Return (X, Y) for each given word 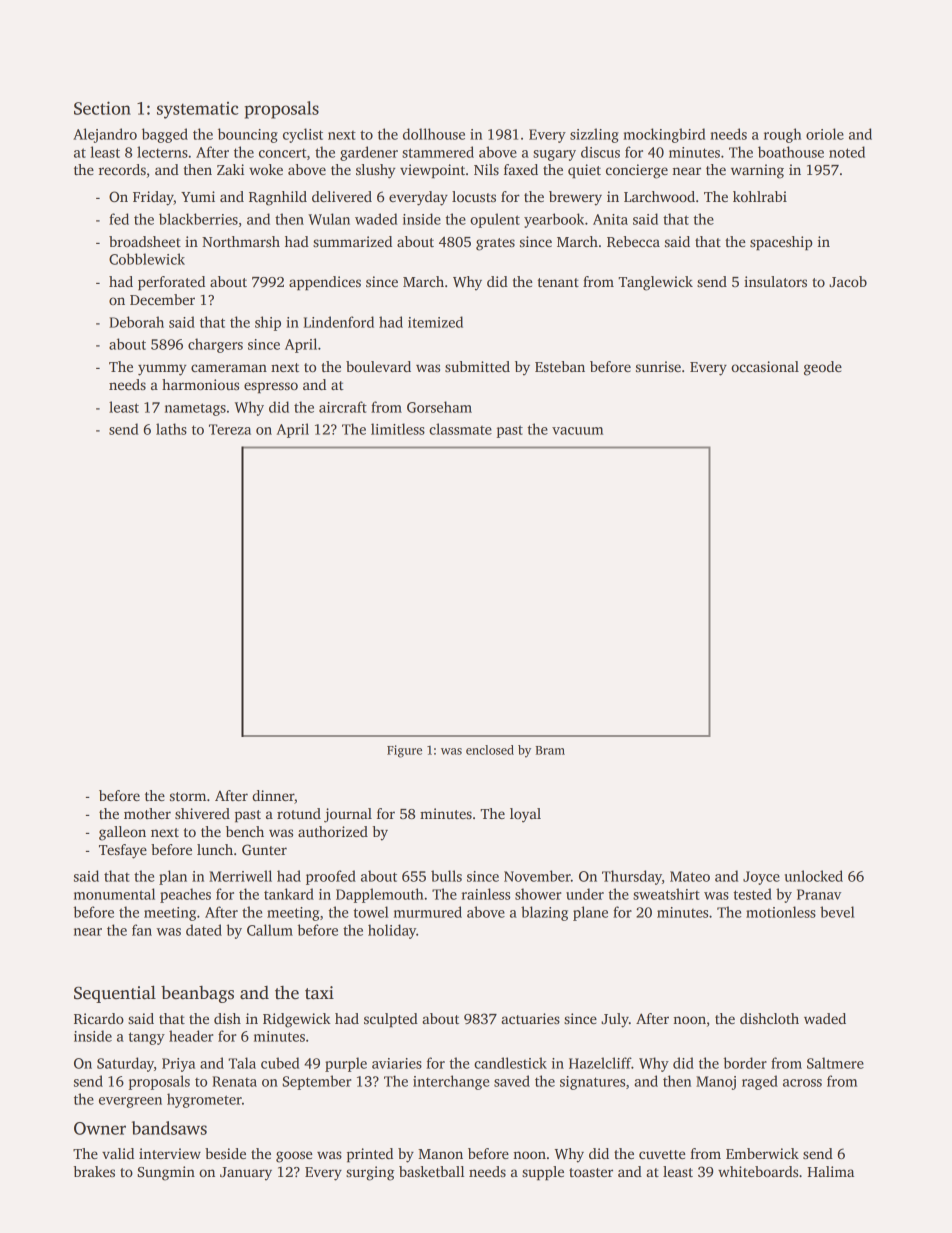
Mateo (690, 876)
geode (823, 368)
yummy (162, 370)
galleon (122, 833)
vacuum (577, 431)
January (246, 1174)
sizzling (594, 135)
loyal (525, 815)
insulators (775, 281)
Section (102, 108)
